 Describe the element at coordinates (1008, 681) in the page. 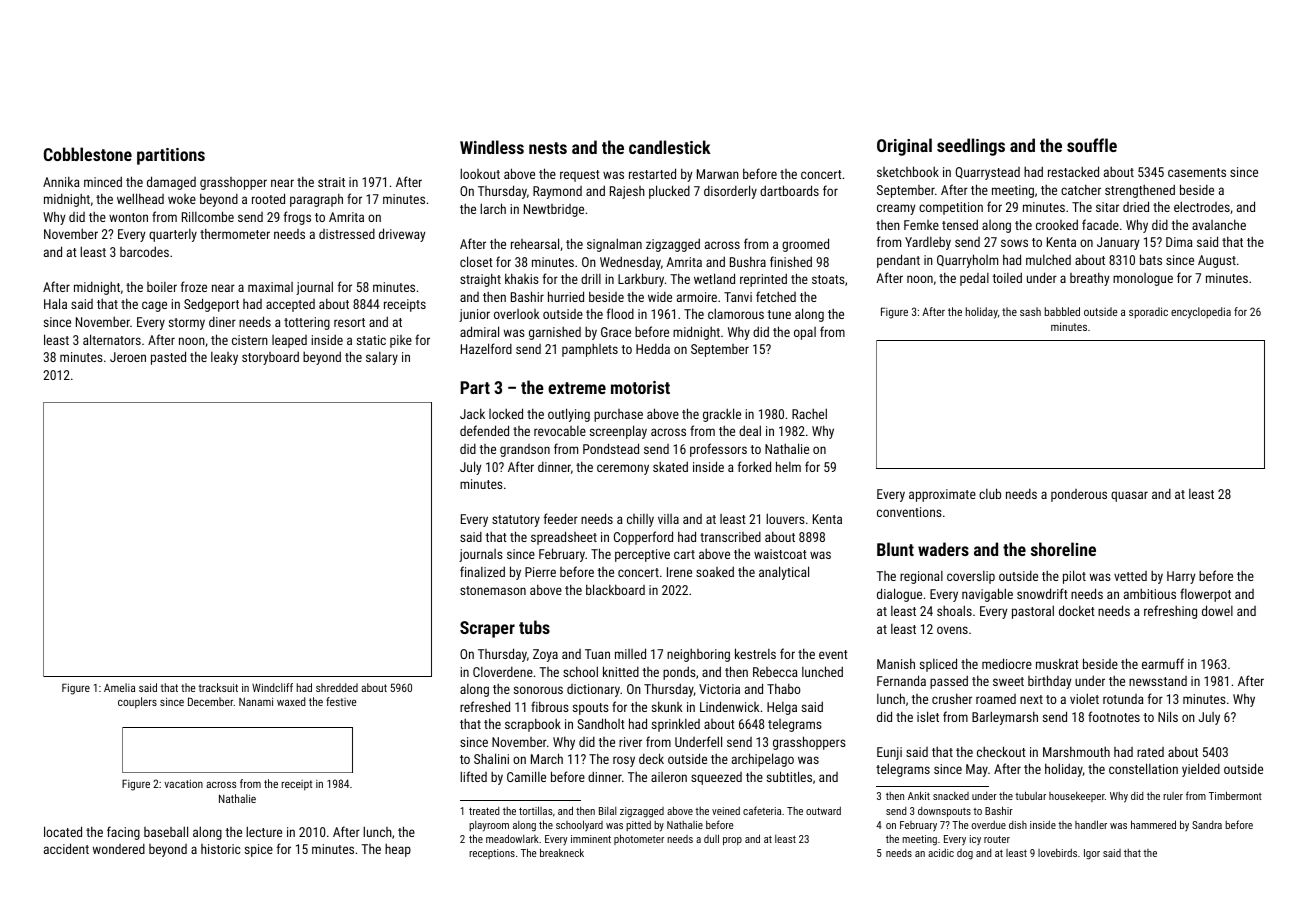

I see `sweet` at that location.
